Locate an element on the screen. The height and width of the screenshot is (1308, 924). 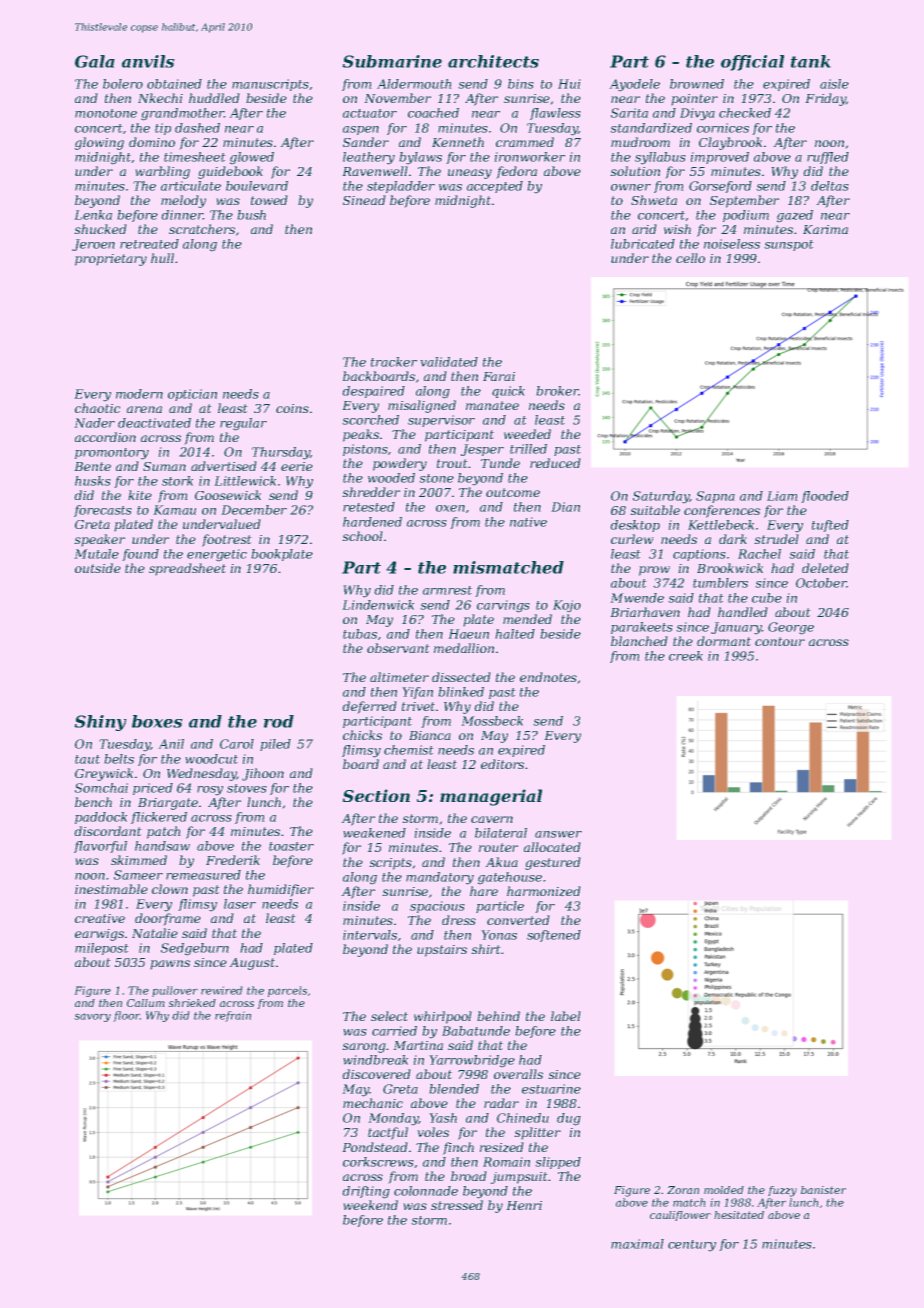
fuzzy is located at coordinates (782, 1191).
